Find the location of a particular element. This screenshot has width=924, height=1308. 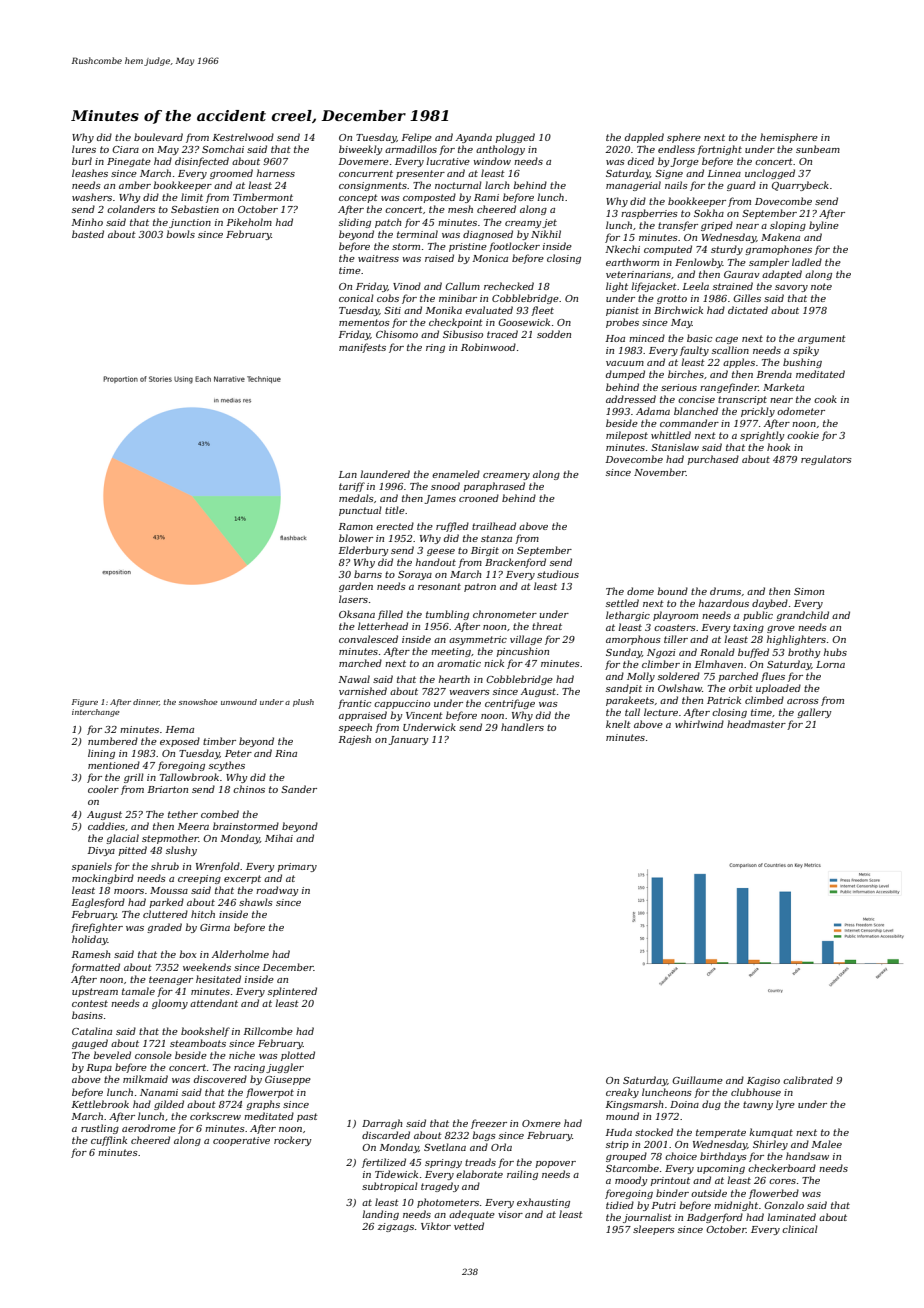

cufflink is located at coordinates (109, 1141).
